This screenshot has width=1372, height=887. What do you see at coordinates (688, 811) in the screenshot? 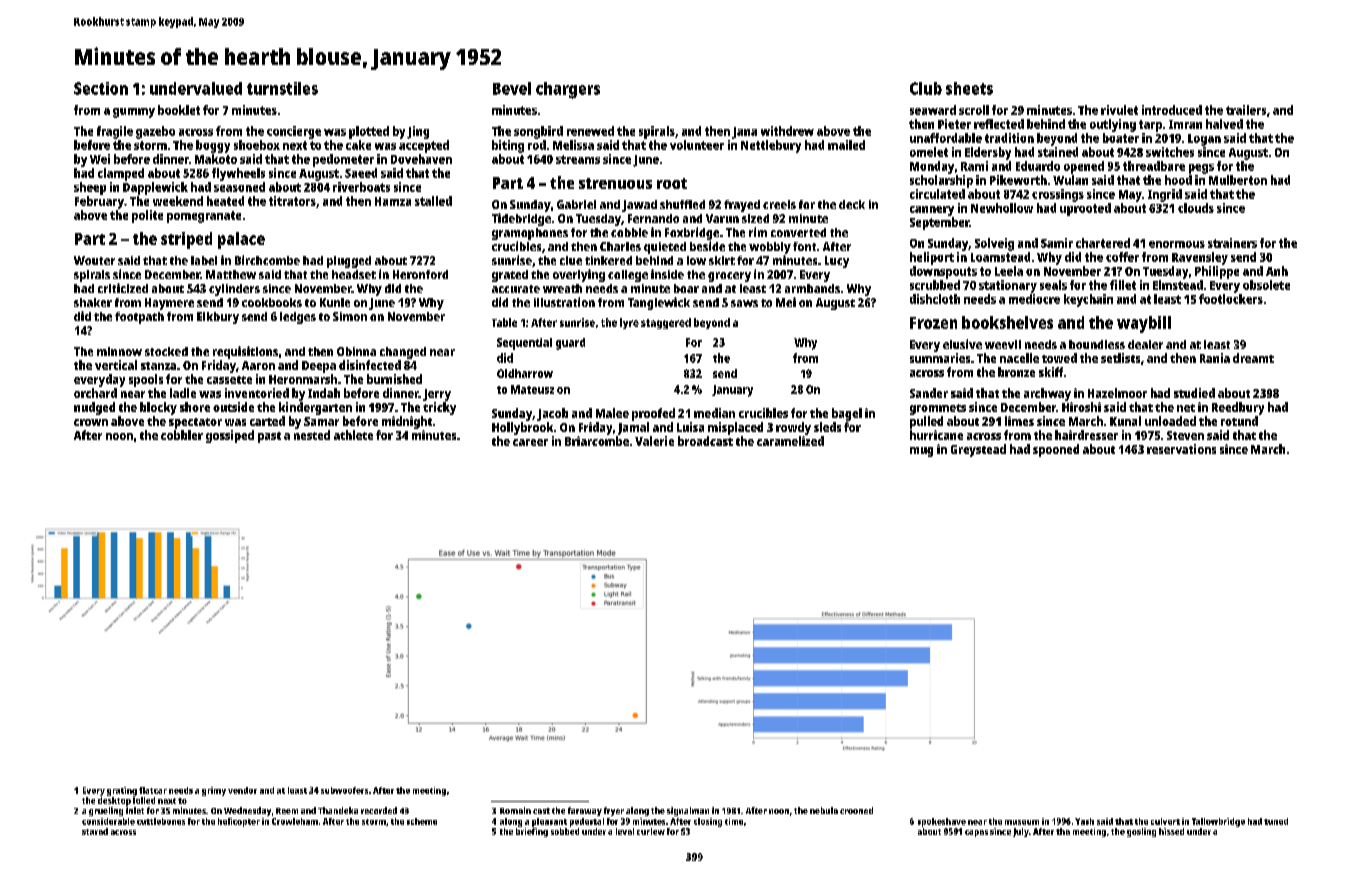
I see `signalman` at bounding box center [688, 811].
